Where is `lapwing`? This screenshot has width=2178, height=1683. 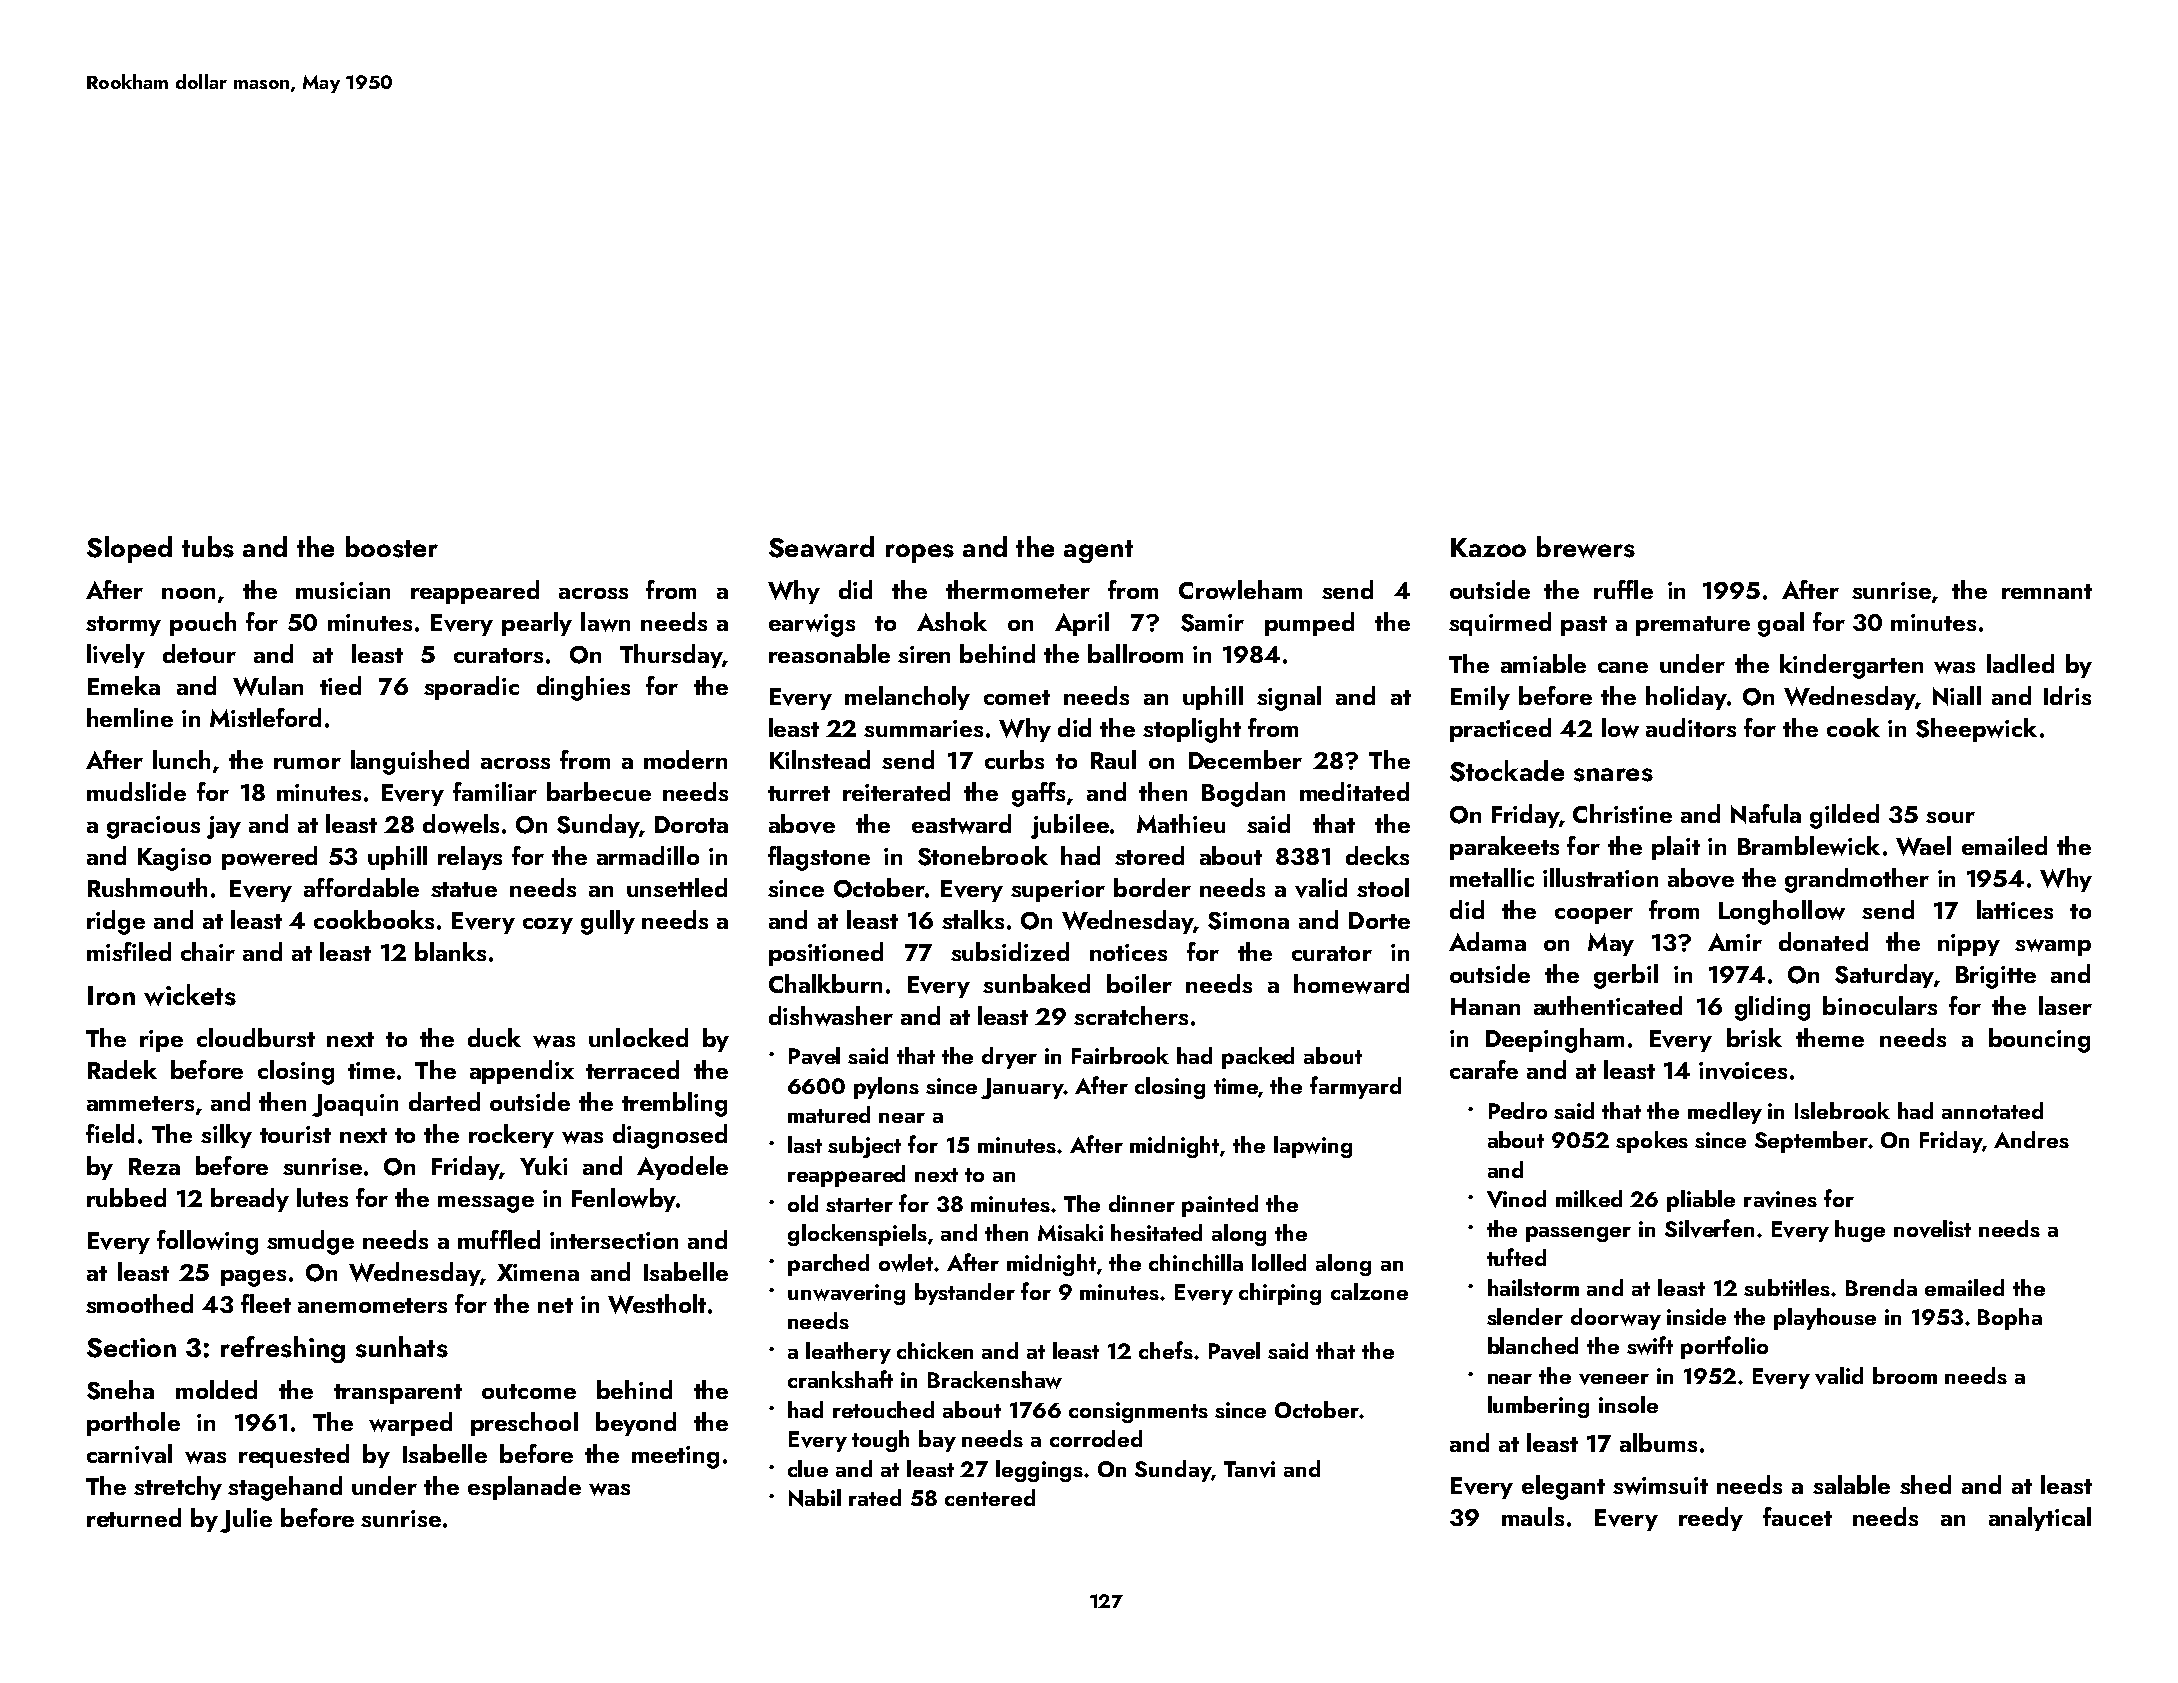
lapwing is located at coordinates (1313, 1147).
